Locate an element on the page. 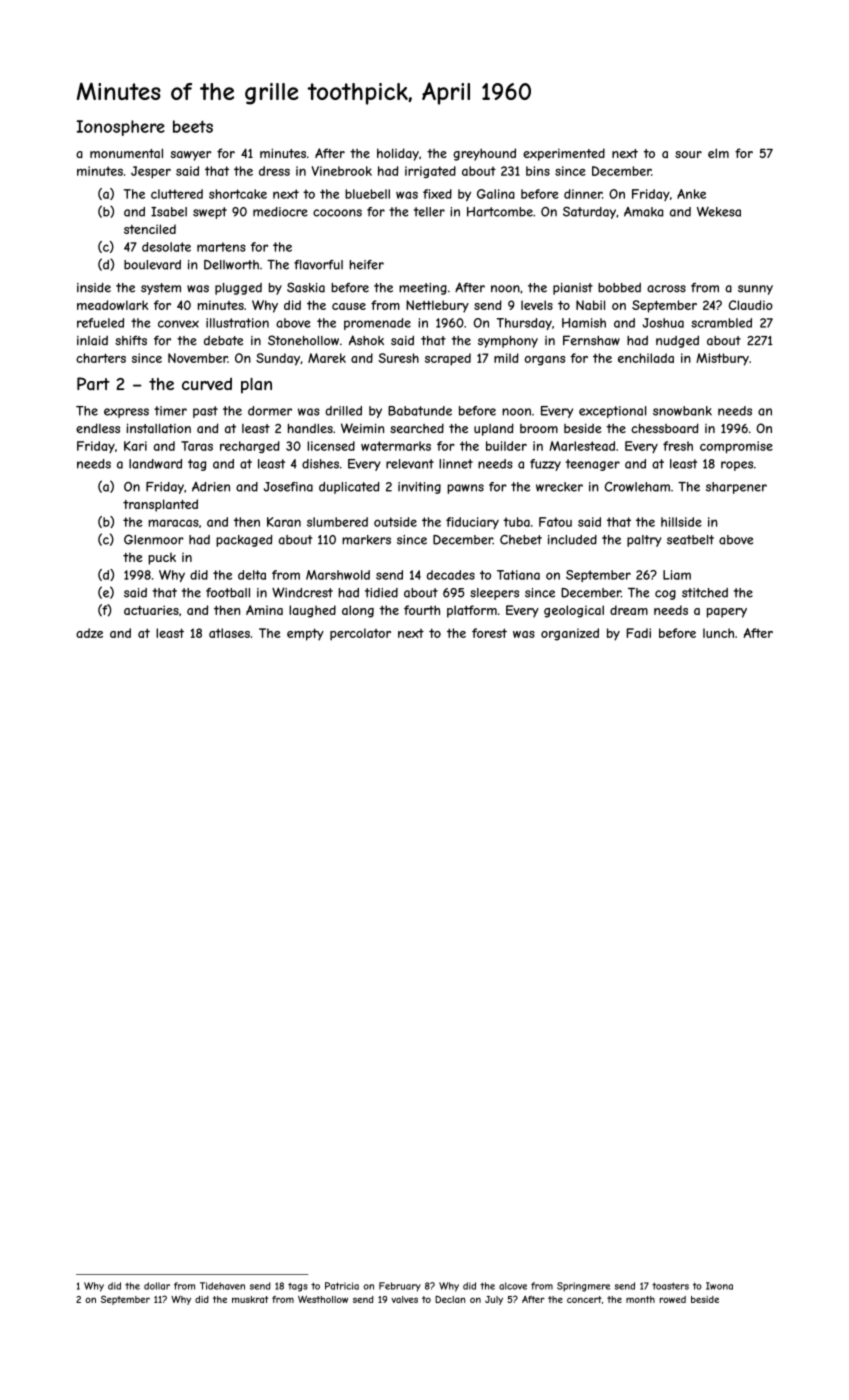  papery is located at coordinates (727, 613).
